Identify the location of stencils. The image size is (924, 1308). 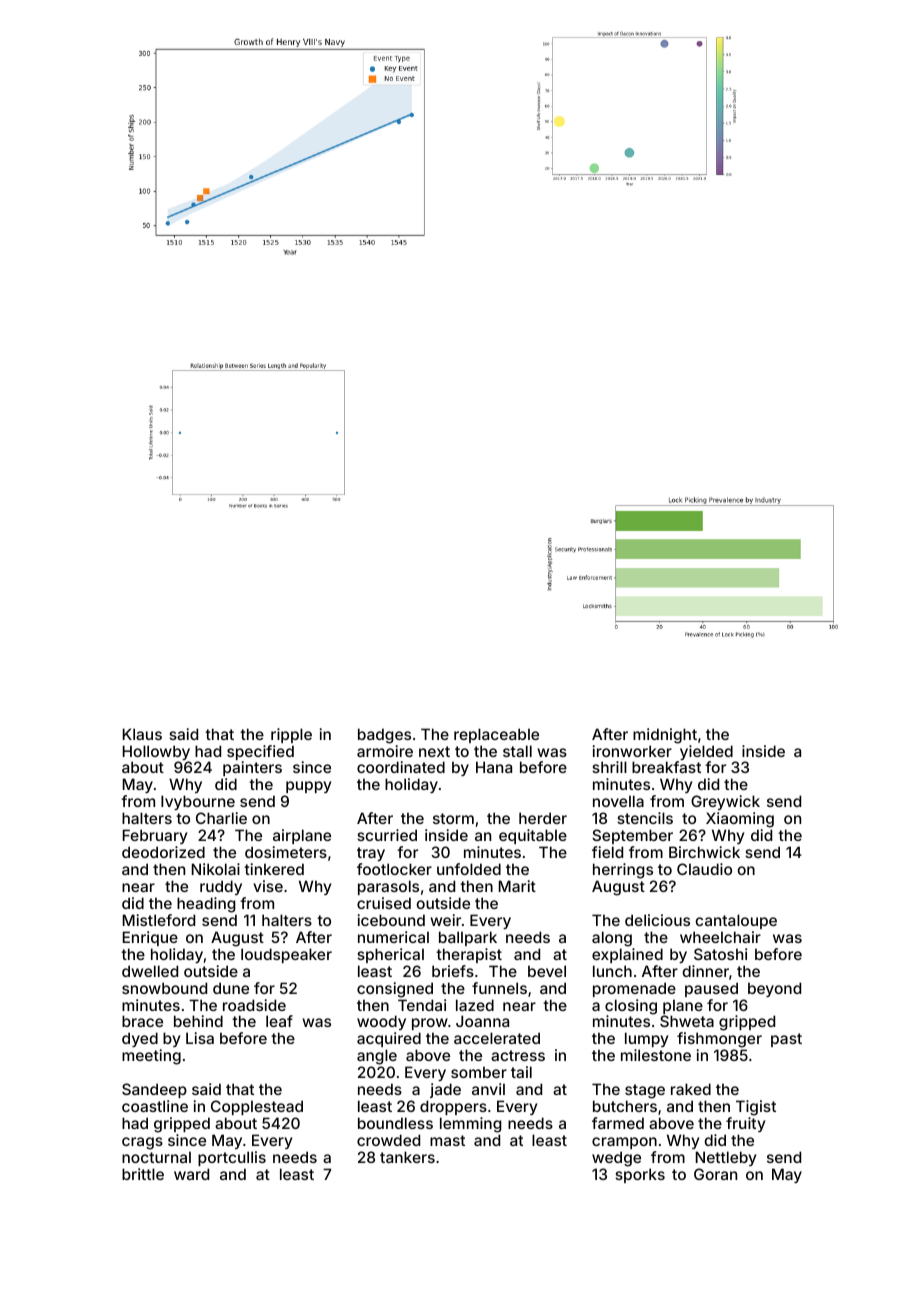
(645, 818).
